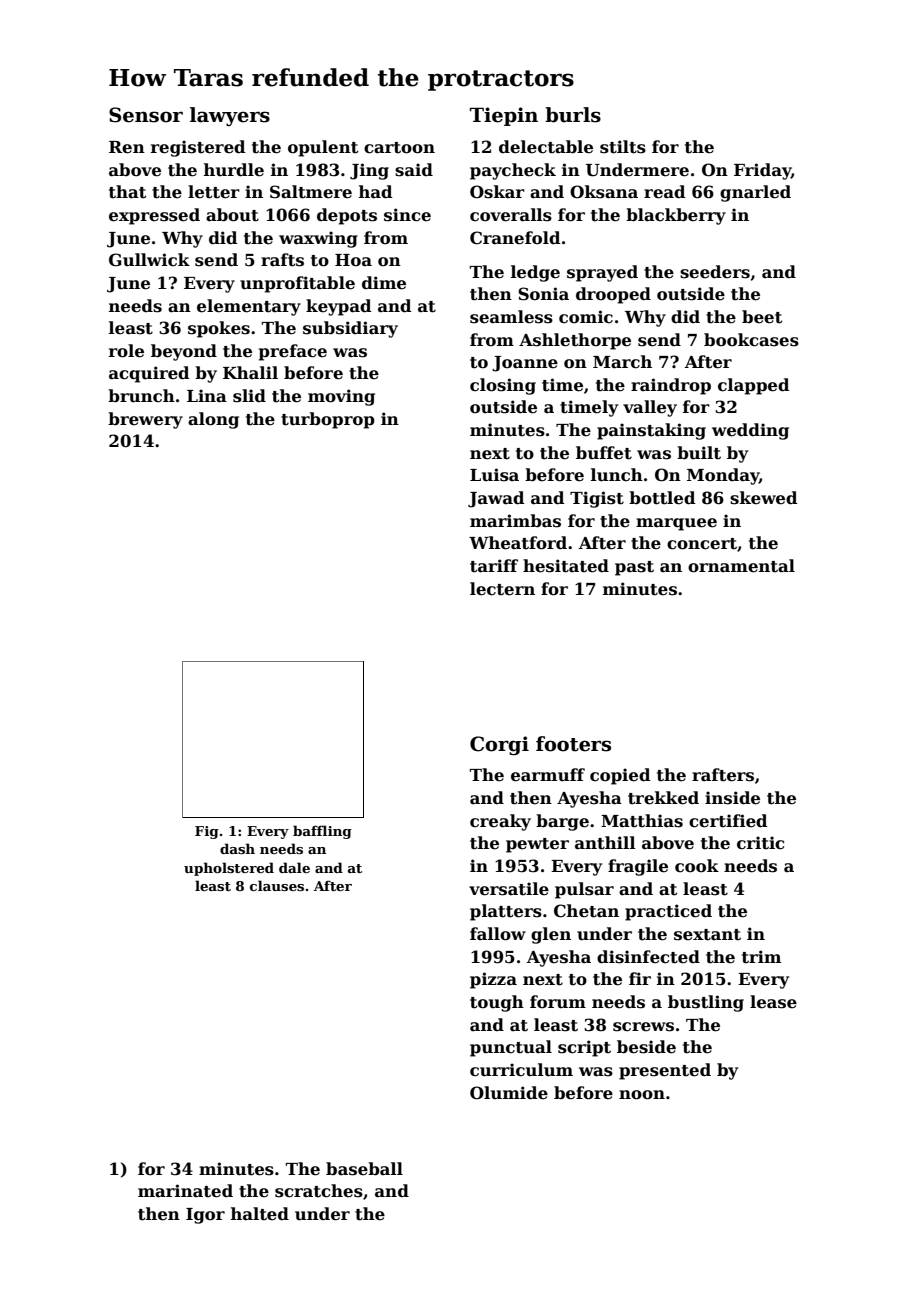 Image resolution: width=908 pixels, height=1316 pixels. I want to click on noon, so click(642, 1095).
